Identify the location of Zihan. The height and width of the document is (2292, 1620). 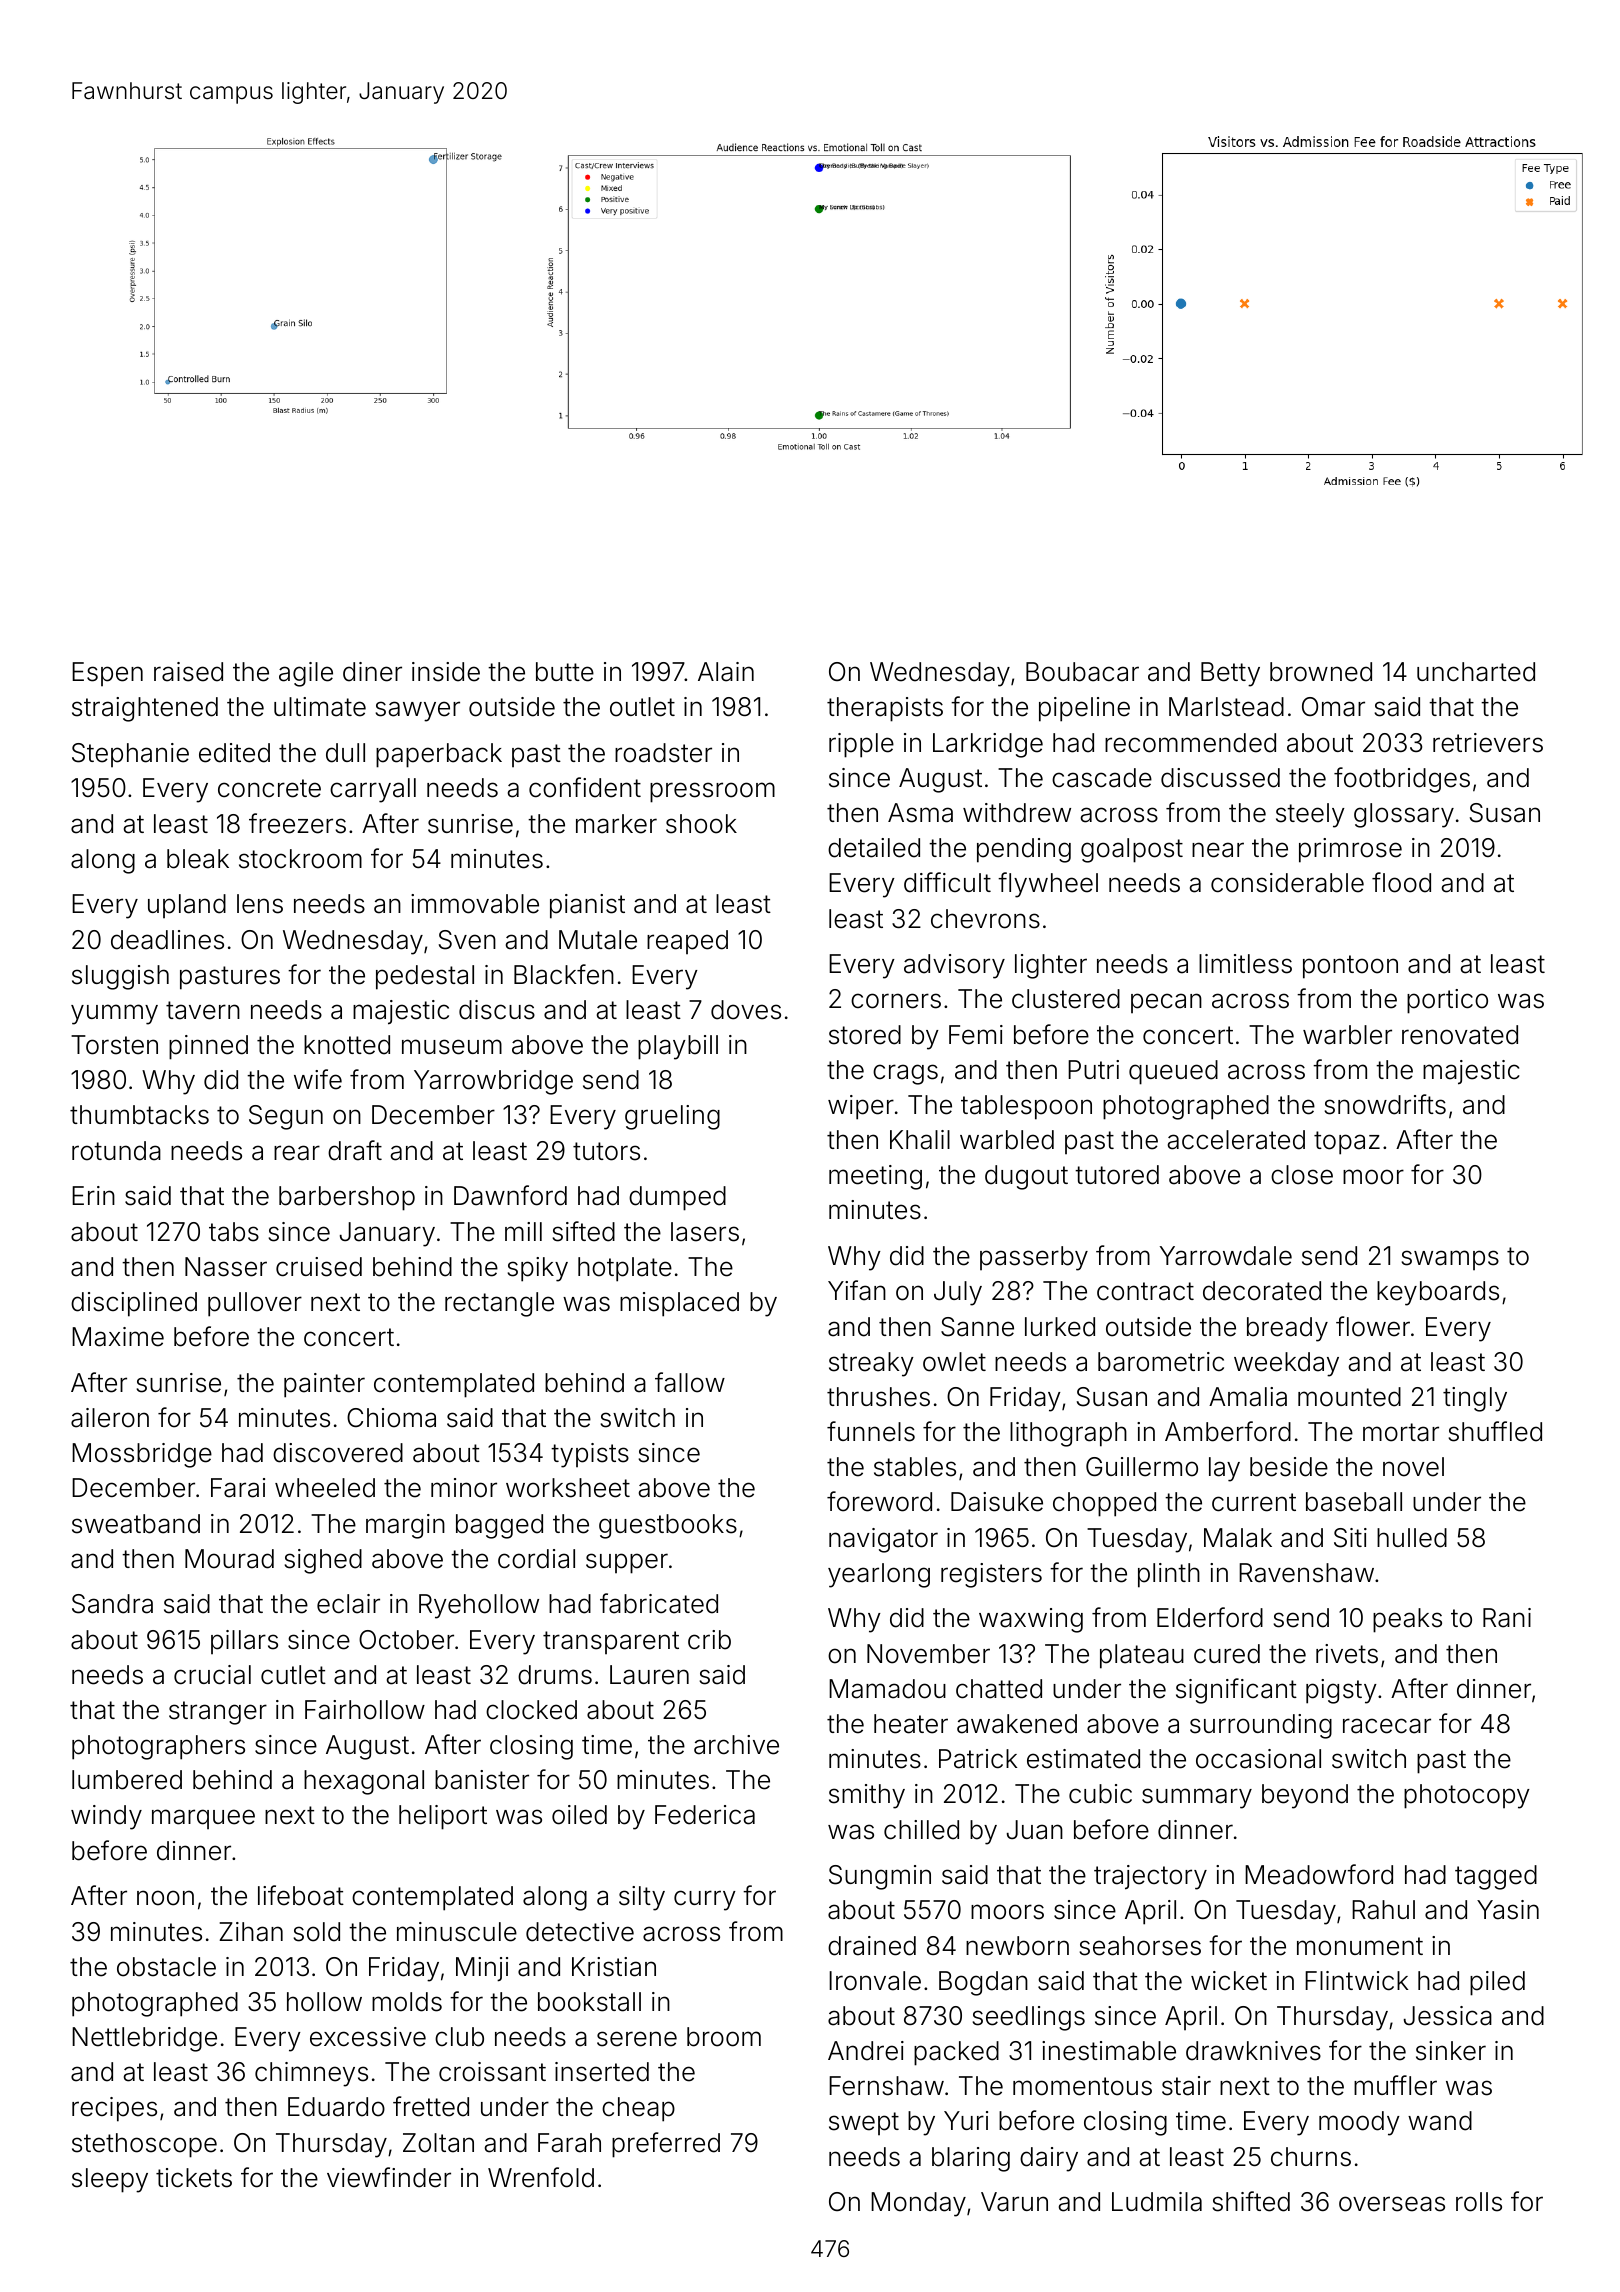
(251, 1932).
